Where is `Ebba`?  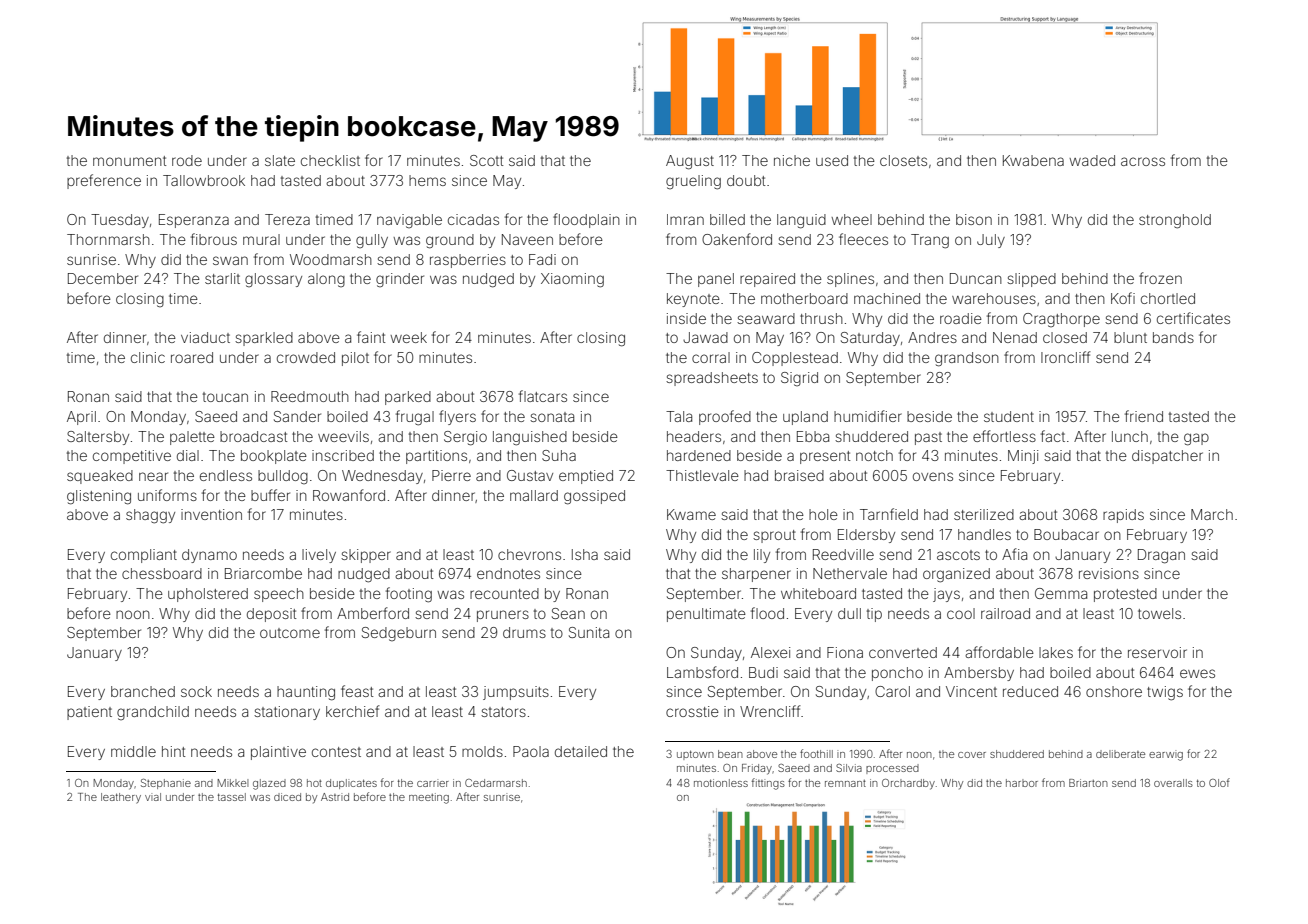
Ebba is located at coordinates (813, 436).
